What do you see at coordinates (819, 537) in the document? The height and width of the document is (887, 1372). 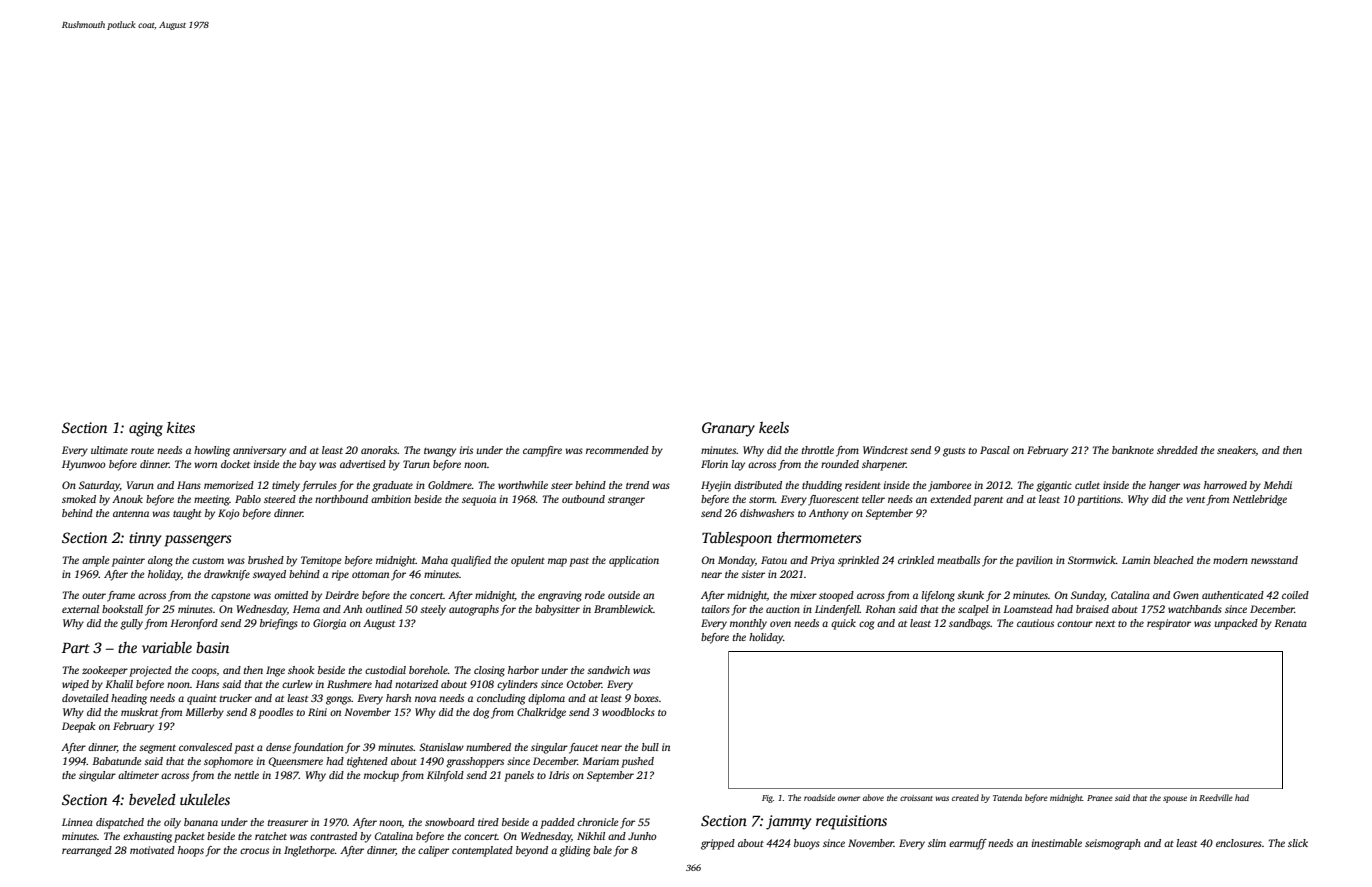 I see `thermometers` at bounding box center [819, 537].
